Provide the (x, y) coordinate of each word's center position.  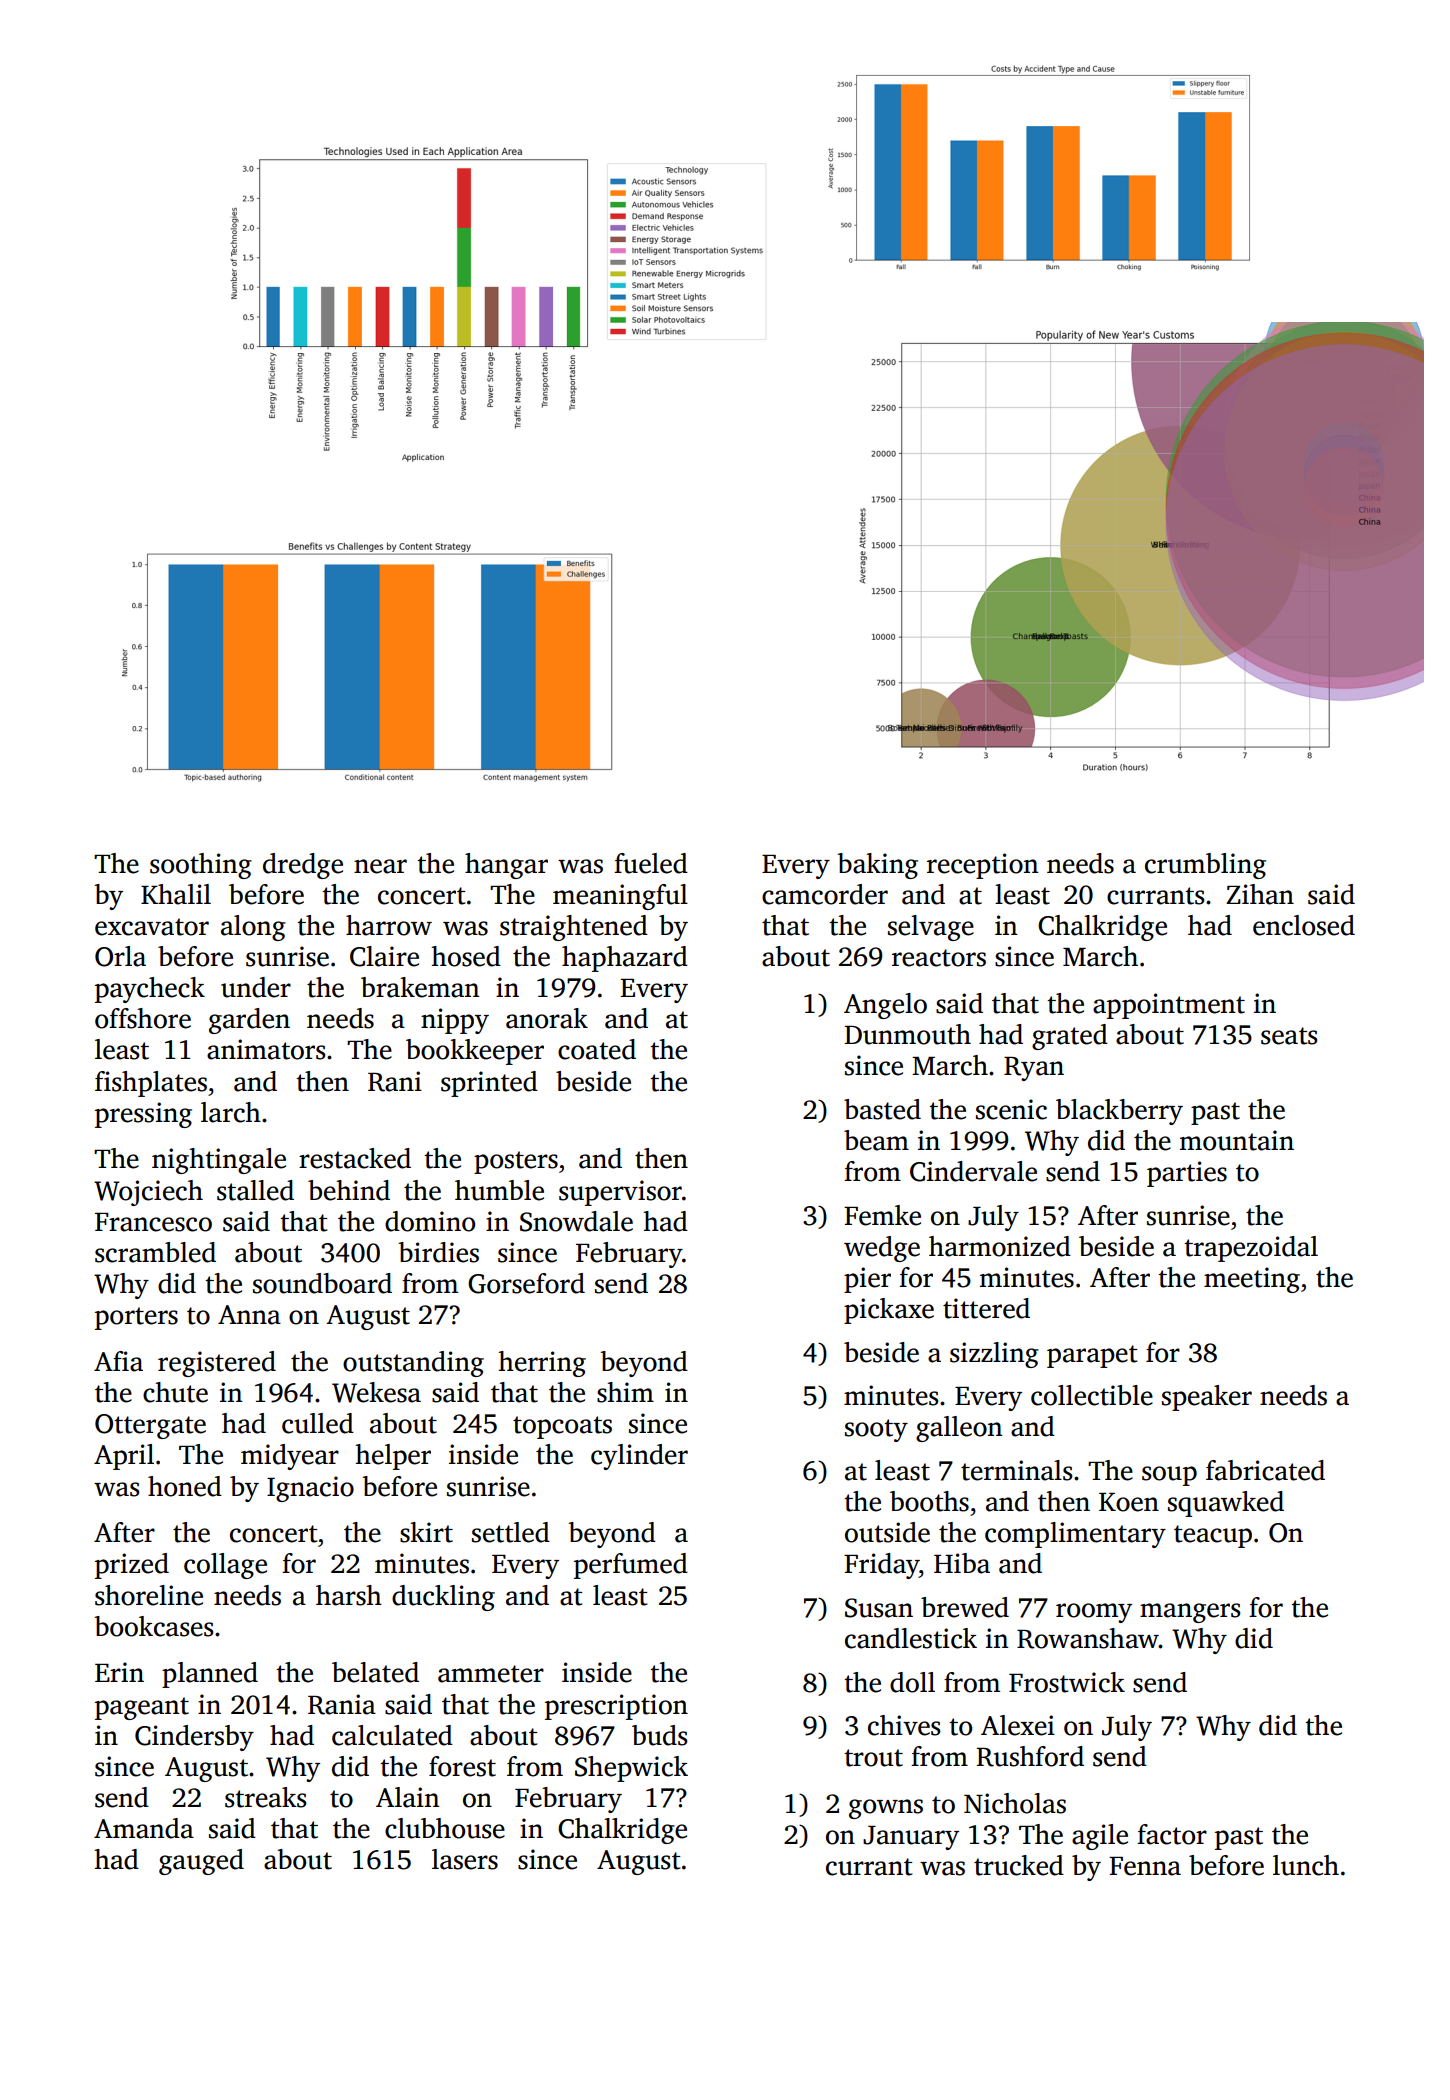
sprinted (489, 1084)
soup (1169, 1476)
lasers (465, 1859)
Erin (119, 1672)
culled (318, 1423)
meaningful (620, 897)
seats (1289, 1036)
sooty (876, 1430)
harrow (389, 925)
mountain (1237, 1140)
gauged (201, 1862)
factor (1172, 1834)
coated (597, 1049)
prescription (616, 1707)
